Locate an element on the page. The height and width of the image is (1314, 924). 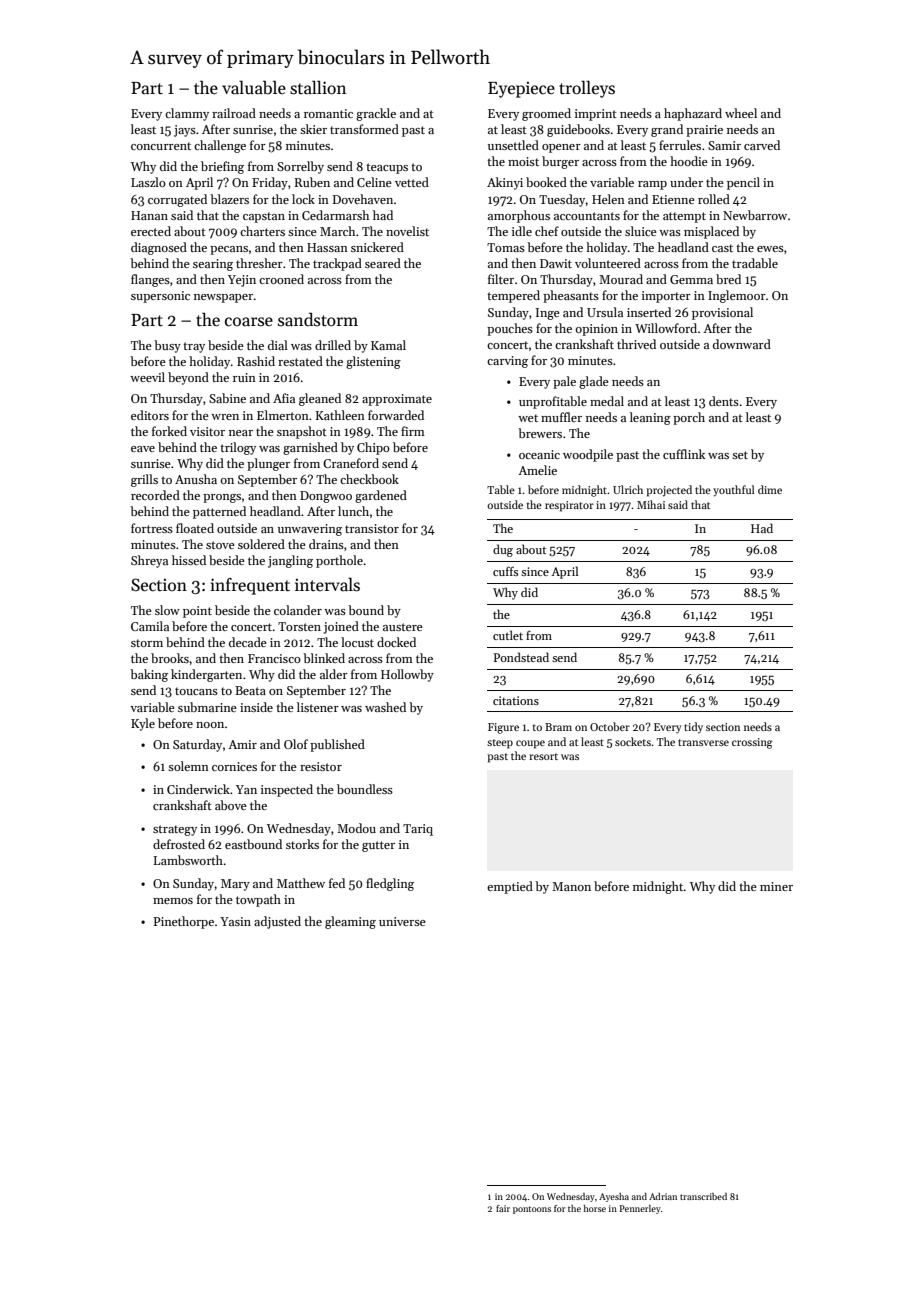
infrequent is located at coordinates (250, 586).
